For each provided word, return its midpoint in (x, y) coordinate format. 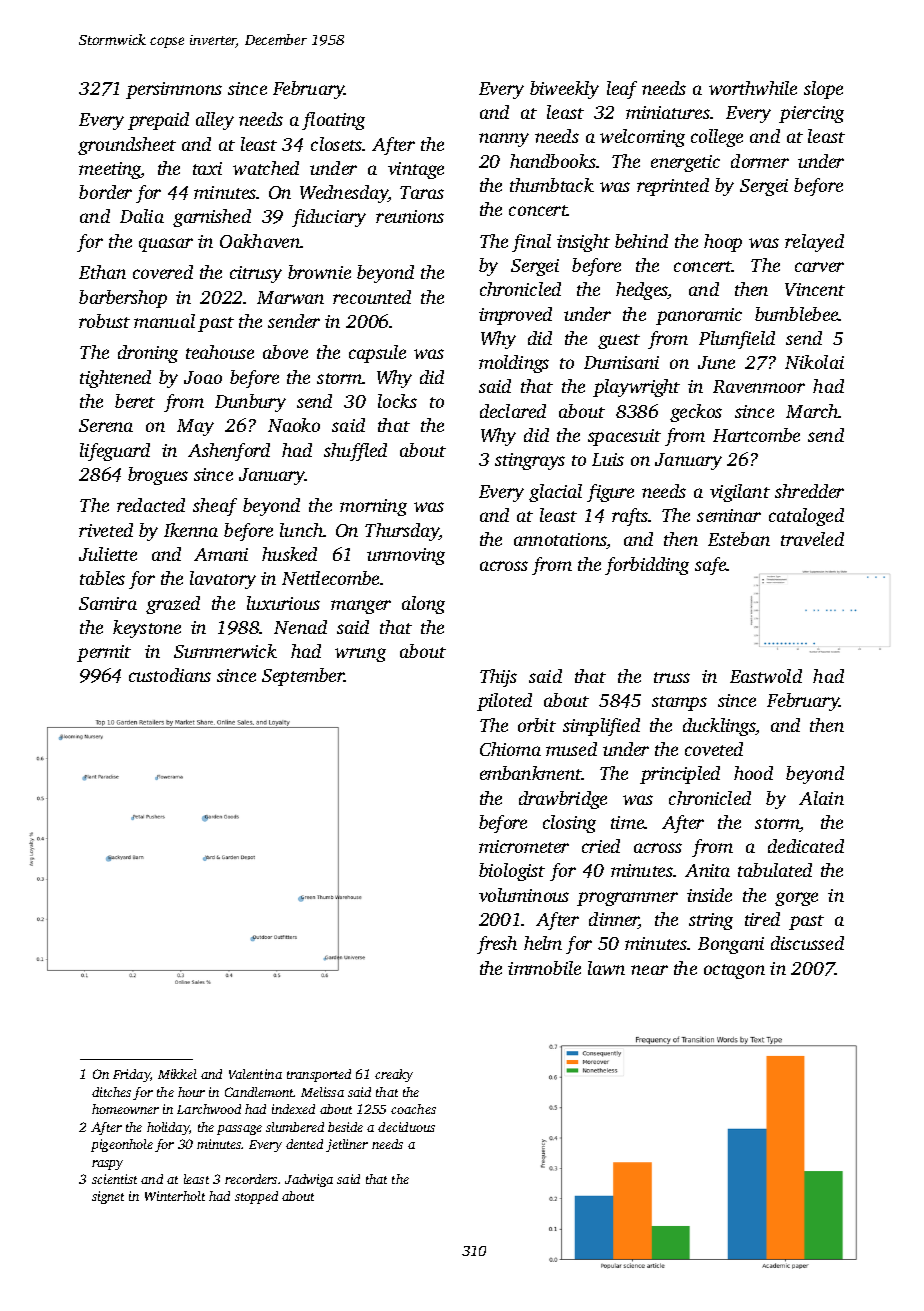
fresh (497, 945)
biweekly (564, 90)
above (285, 352)
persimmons (174, 90)
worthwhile (753, 88)
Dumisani (621, 362)
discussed (807, 943)
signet (108, 1197)
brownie (319, 272)
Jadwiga (309, 1180)
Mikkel (177, 1074)
